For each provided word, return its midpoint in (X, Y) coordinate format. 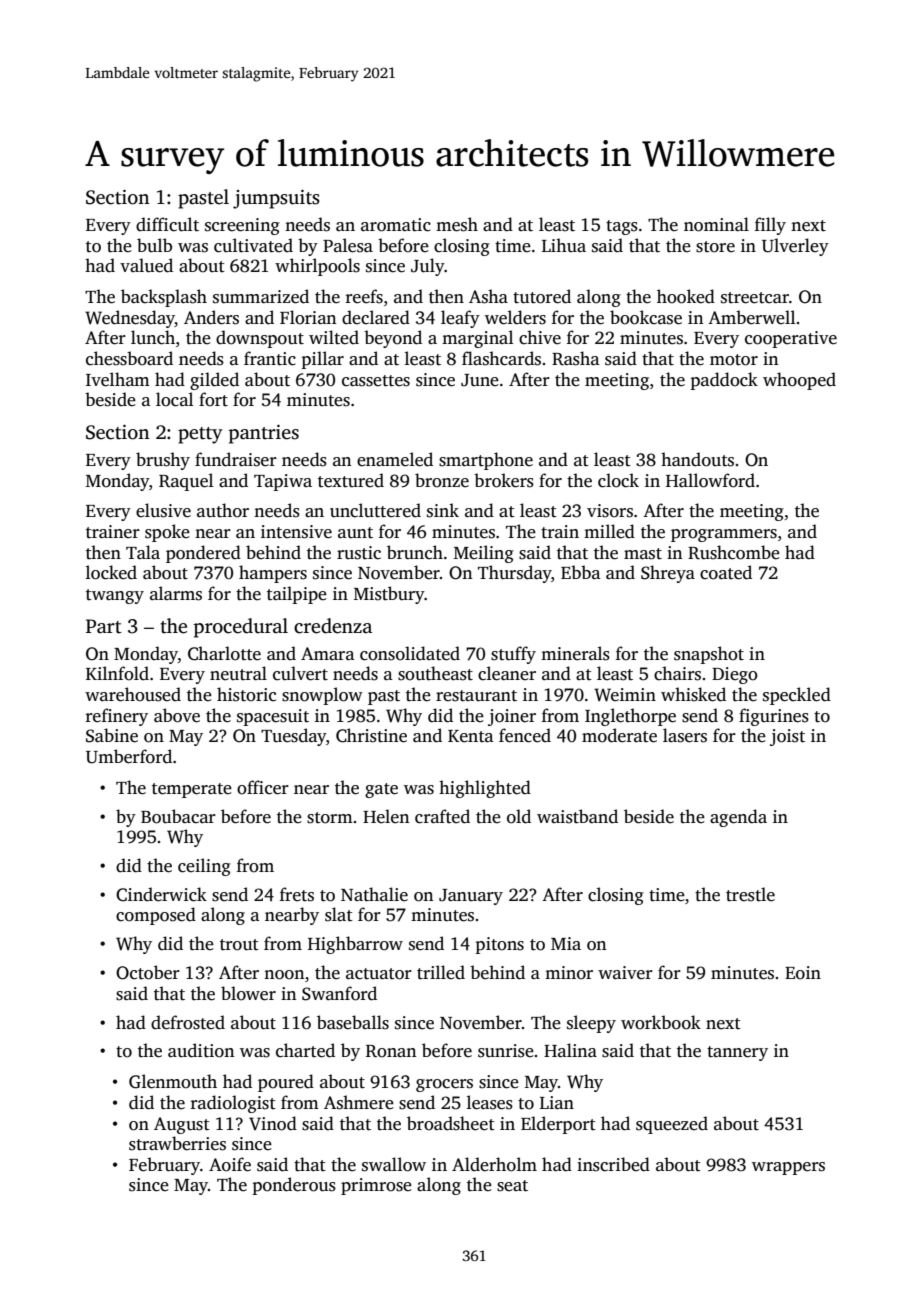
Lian (557, 1102)
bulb (154, 245)
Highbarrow (355, 945)
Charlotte (224, 653)
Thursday (514, 574)
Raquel (186, 482)
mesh (457, 224)
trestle (750, 894)
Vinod (273, 1123)
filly (770, 226)
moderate (619, 735)
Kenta (471, 736)
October (148, 972)
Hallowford (710, 480)
